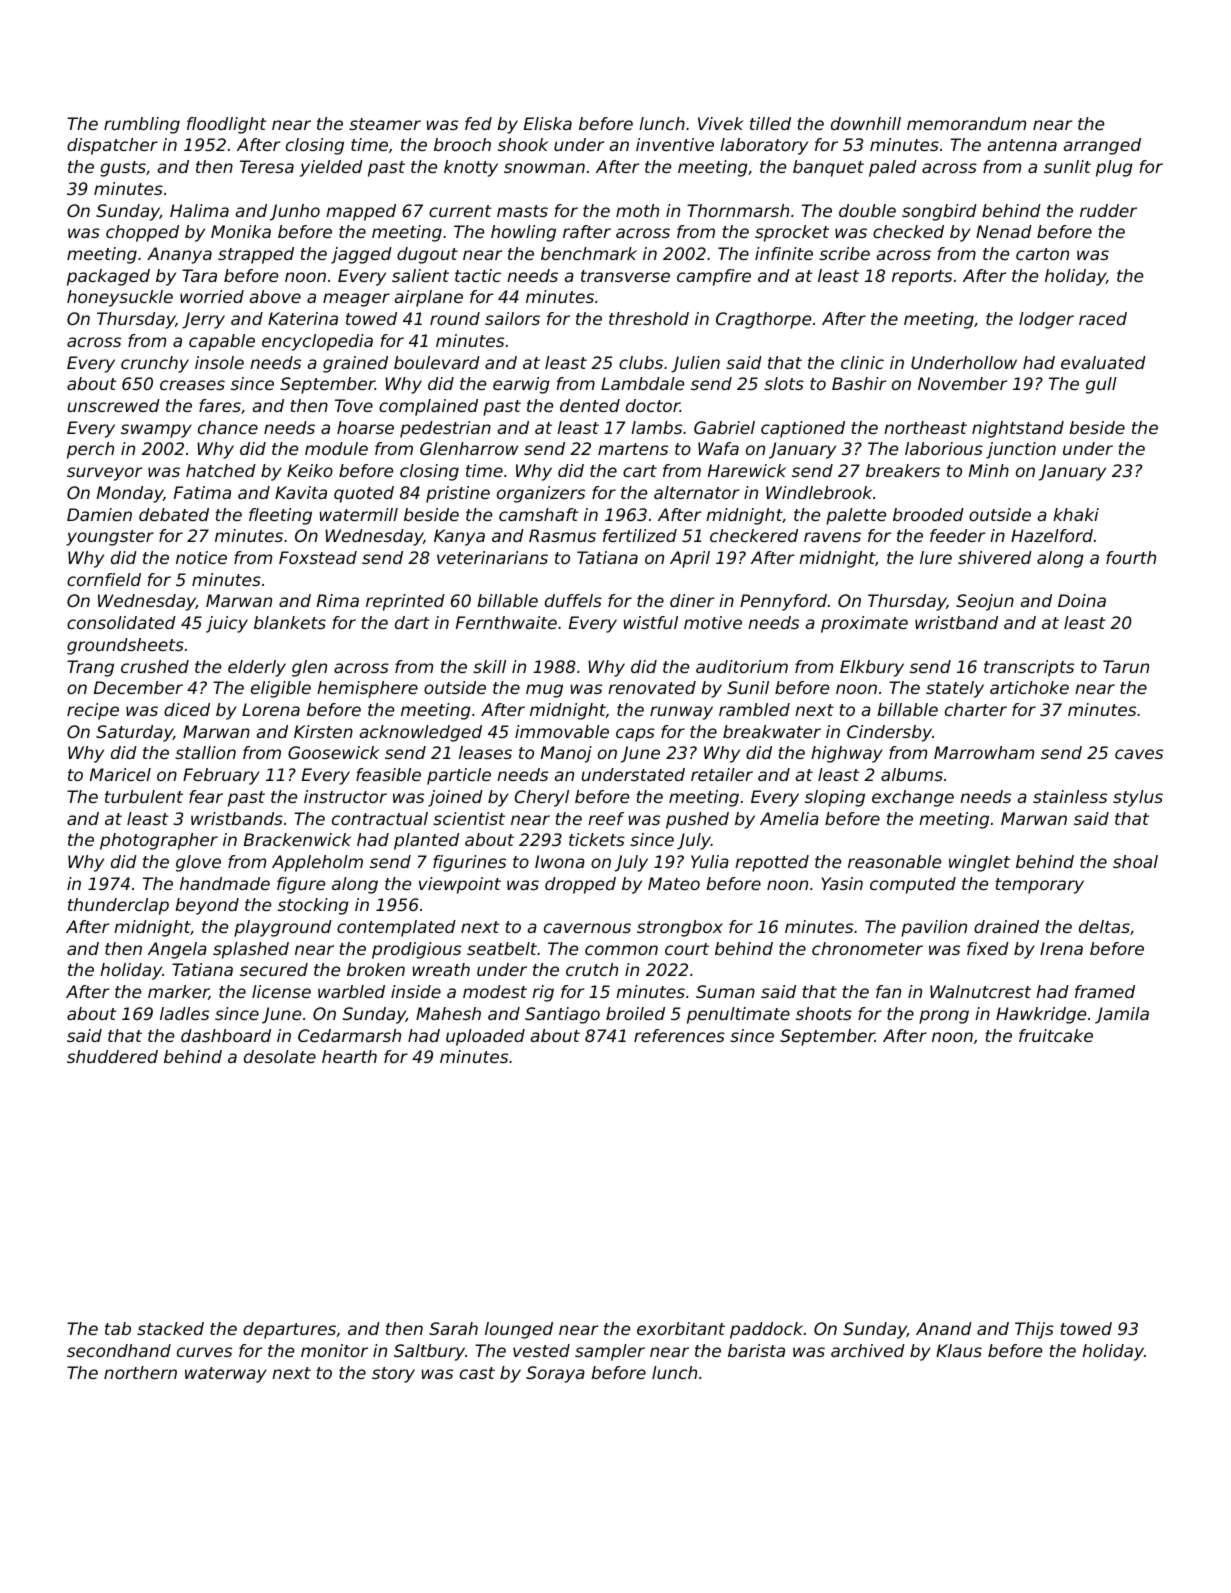 The width and height of the screenshot is (1231, 1593). Describe the element at coordinates (289, 1330) in the screenshot. I see `departures` at that location.
